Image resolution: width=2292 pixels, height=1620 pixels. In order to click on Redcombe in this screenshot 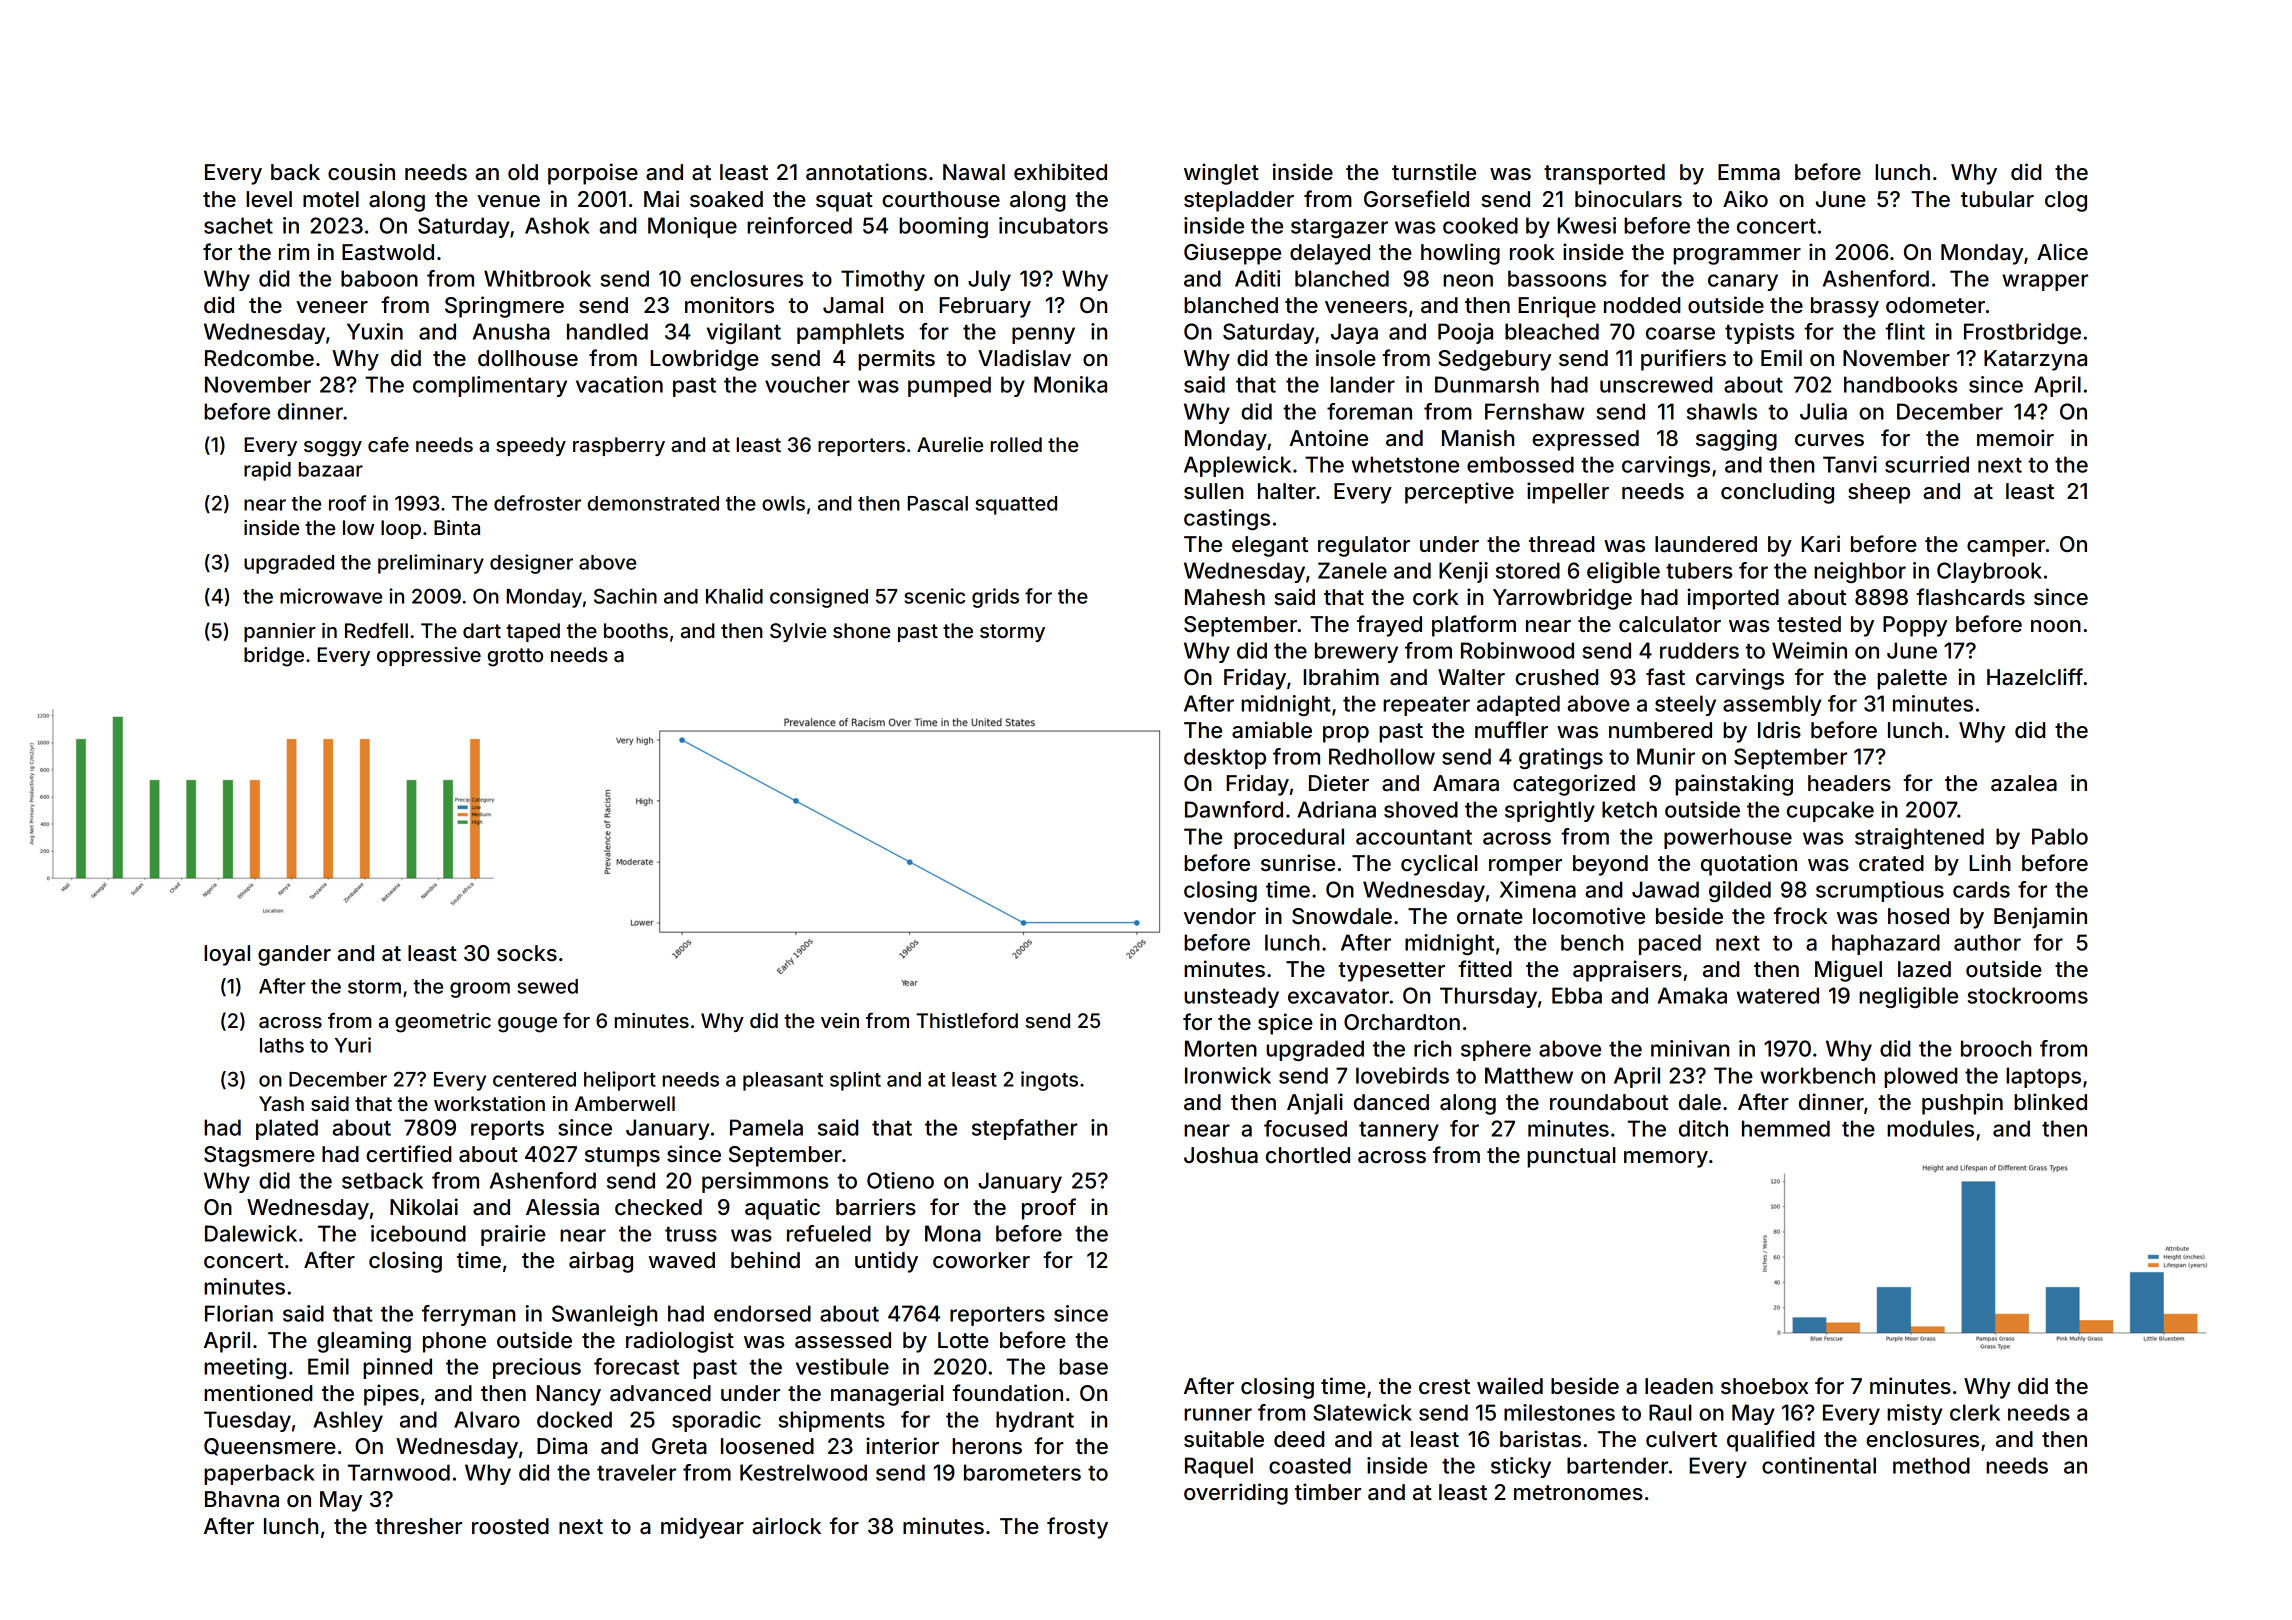, I will do `click(259, 358)`.
